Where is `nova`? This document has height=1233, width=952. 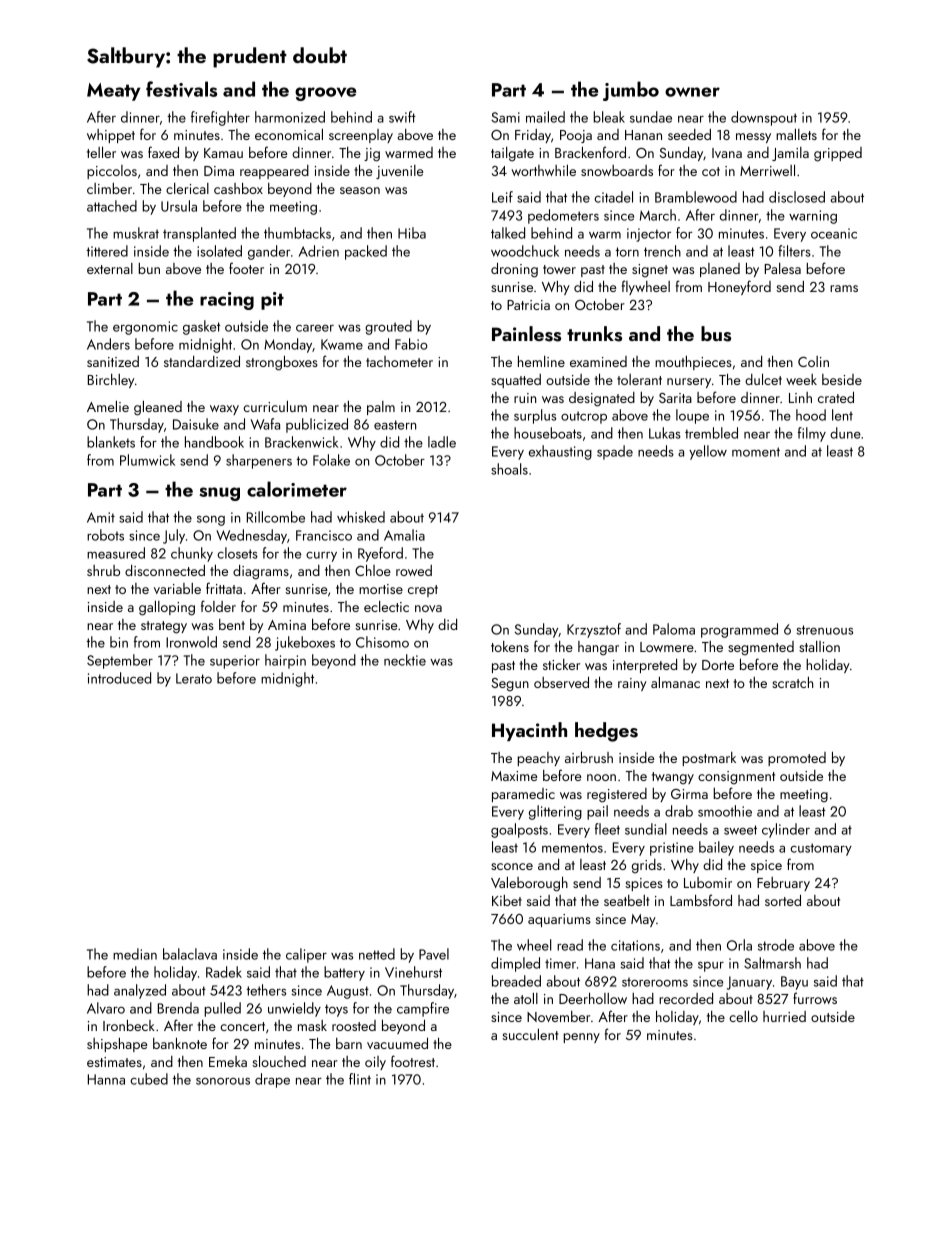
nova is located at coordinates (428, 608).
